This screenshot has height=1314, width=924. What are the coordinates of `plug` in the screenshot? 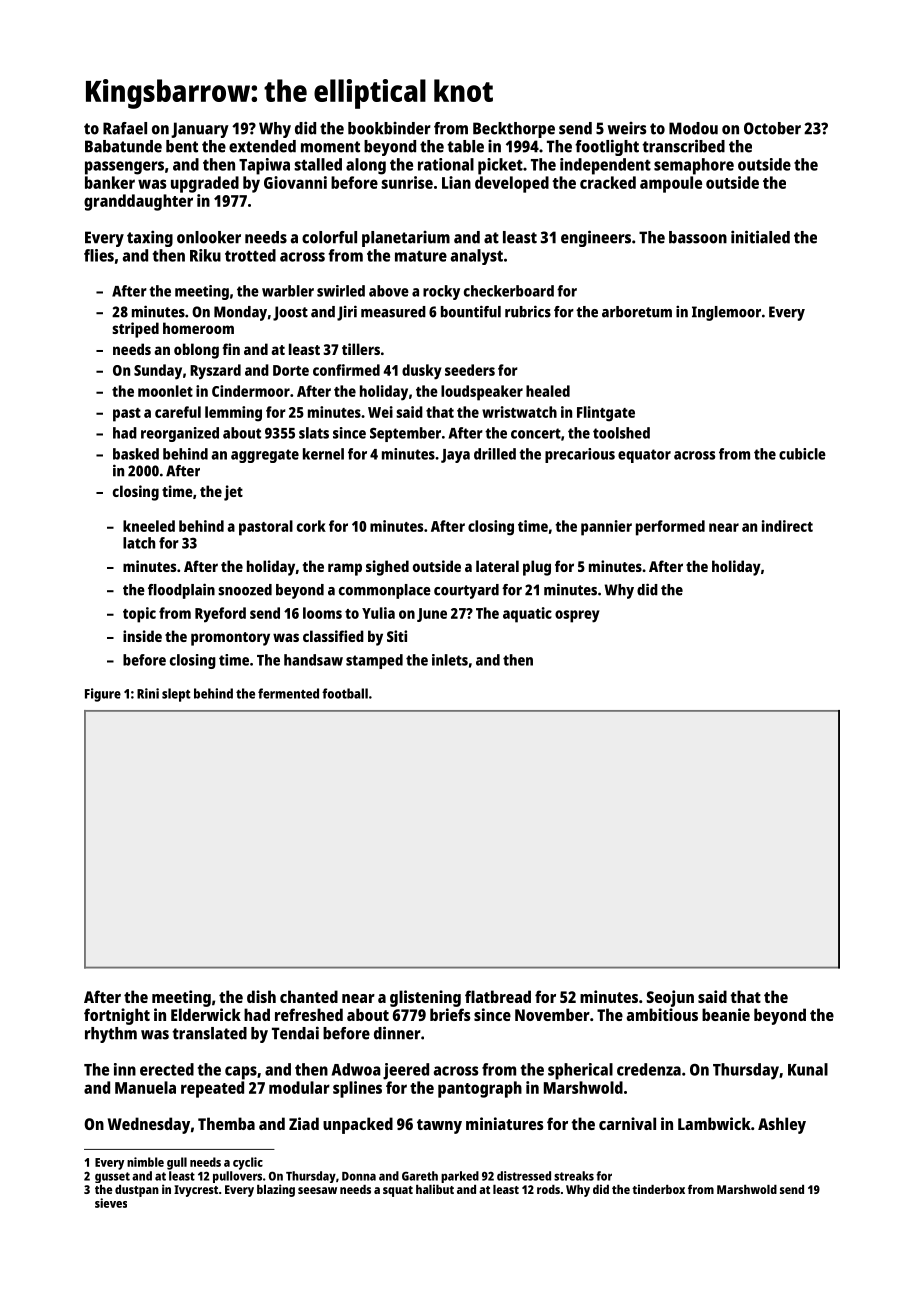 It's located at (537, 568).
